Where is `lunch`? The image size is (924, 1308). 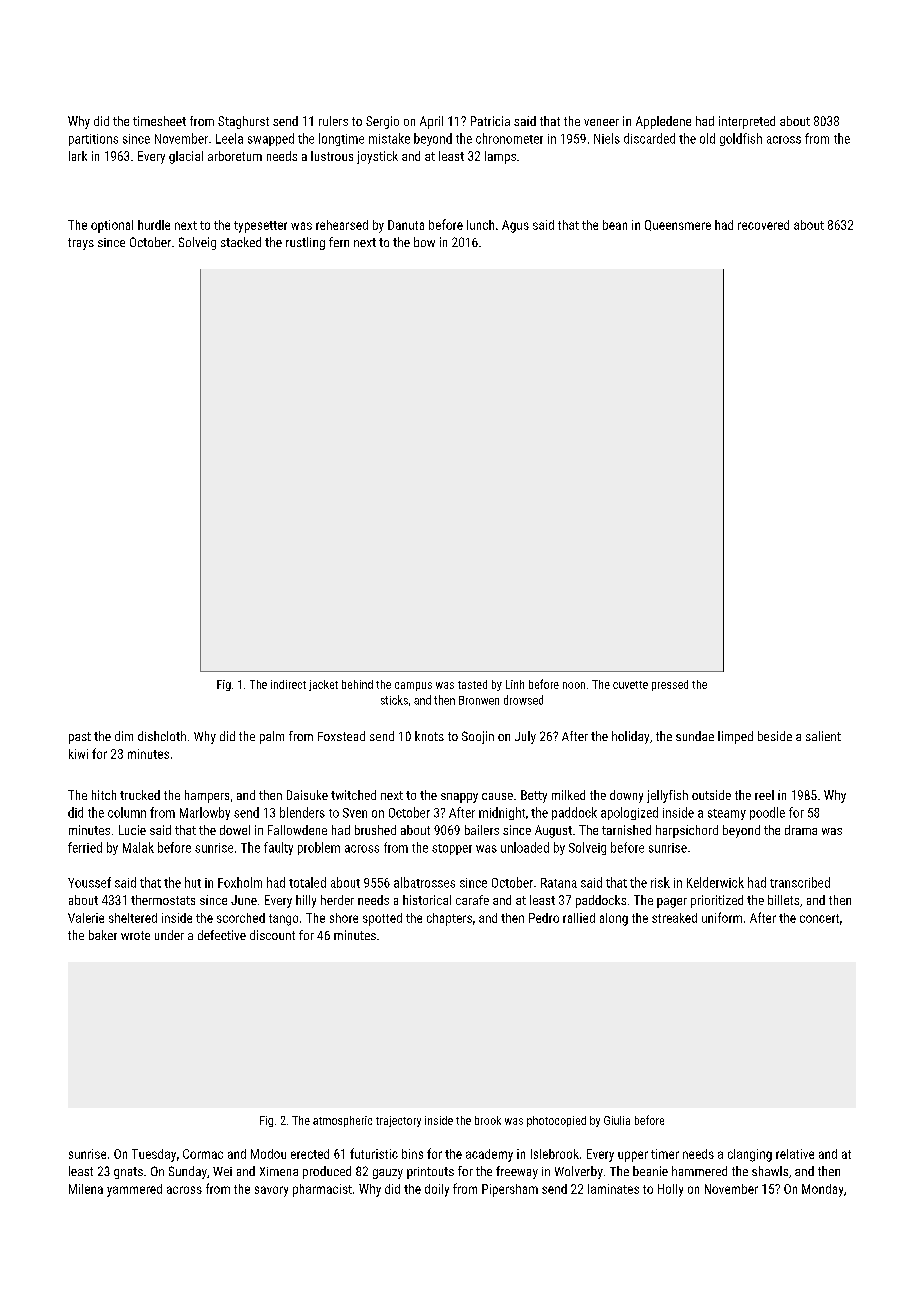
lunch is located at coordinates (480, 225).
